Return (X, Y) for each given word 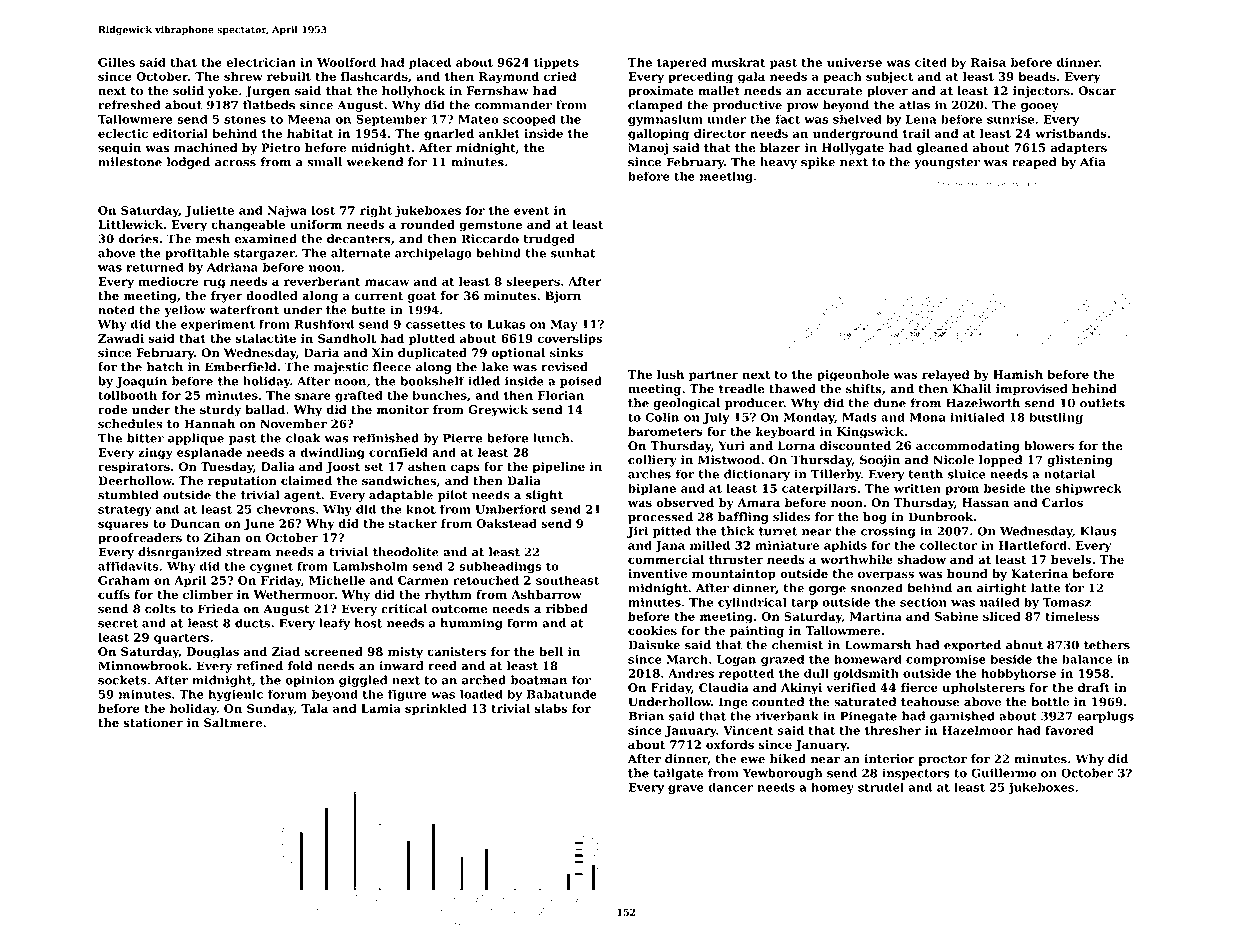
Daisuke (654, 645)
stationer (153, 723)
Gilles (116, 62)
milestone (130, 162)
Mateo (478, 119)
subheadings (500, 567)
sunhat (573, 253)
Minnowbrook (143, 666)
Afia (1092, 162)
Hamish (1018, 374)
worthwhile (856, 559)
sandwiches (399, 481)
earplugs (1105, 717)
